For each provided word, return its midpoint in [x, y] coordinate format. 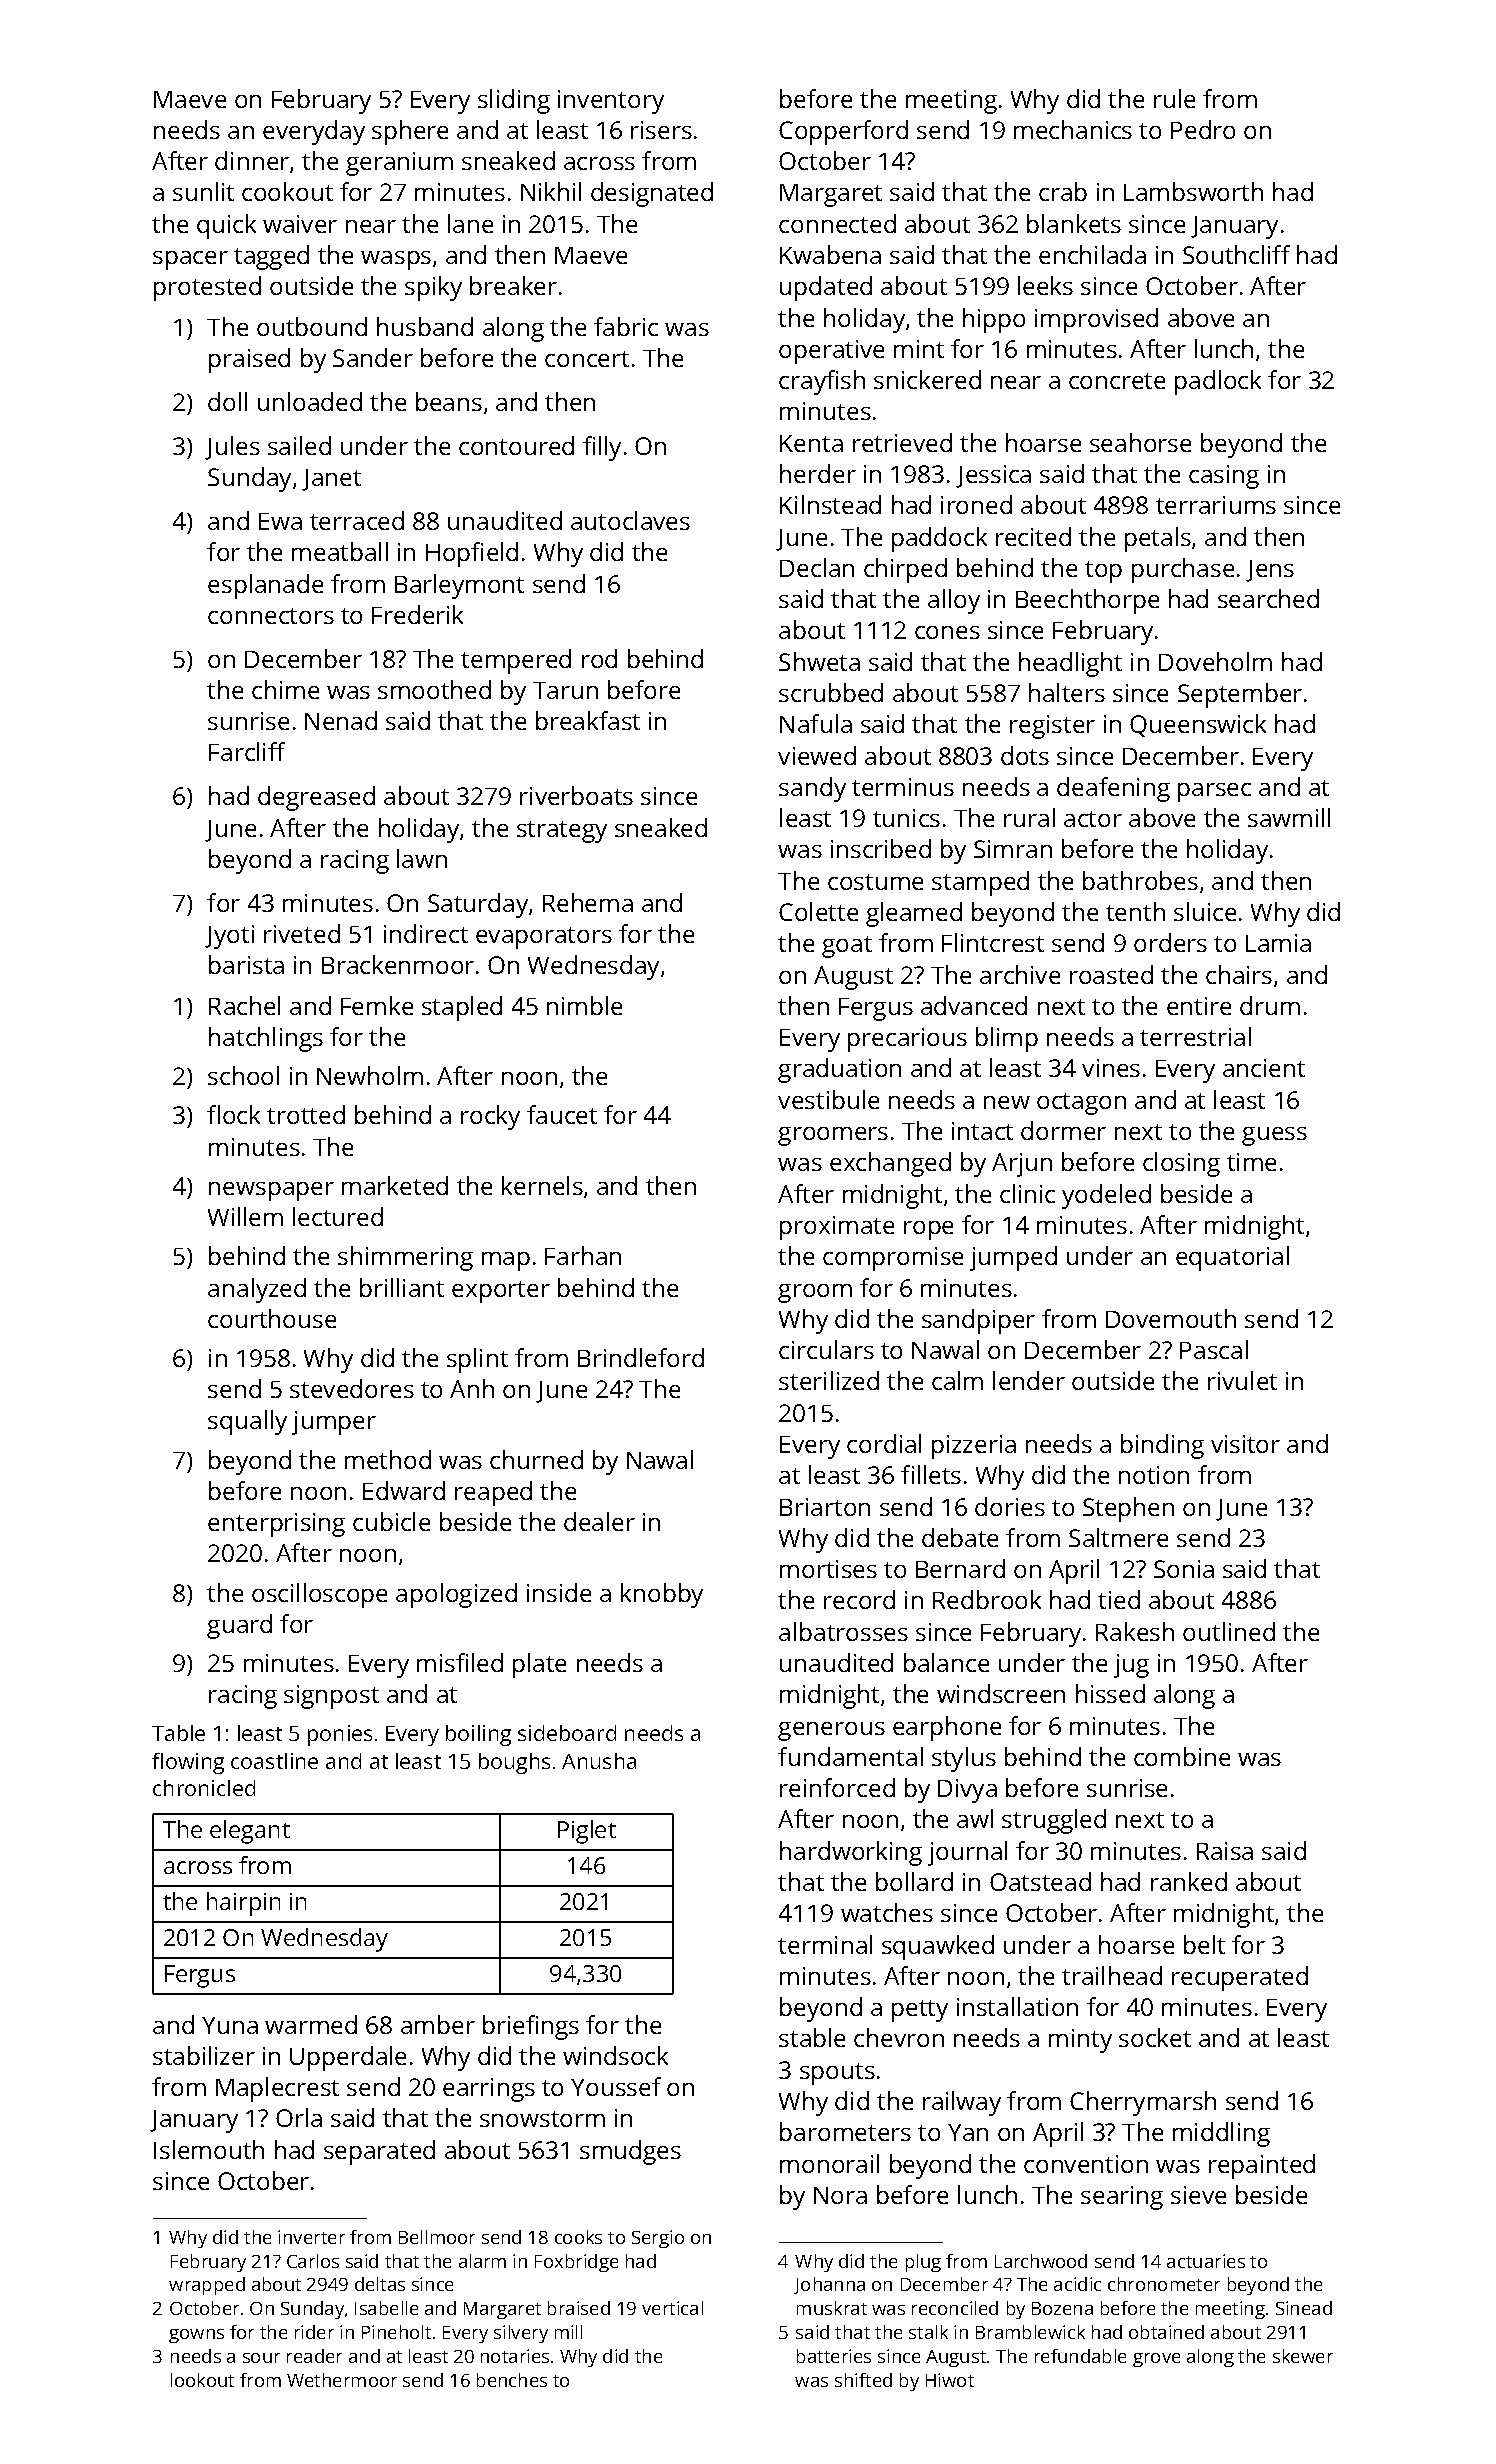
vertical [672, 2308]
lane [470, 223]
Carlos [313, 2261]
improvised [1096, 320]
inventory [611, 102]
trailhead [1112, 1975]
